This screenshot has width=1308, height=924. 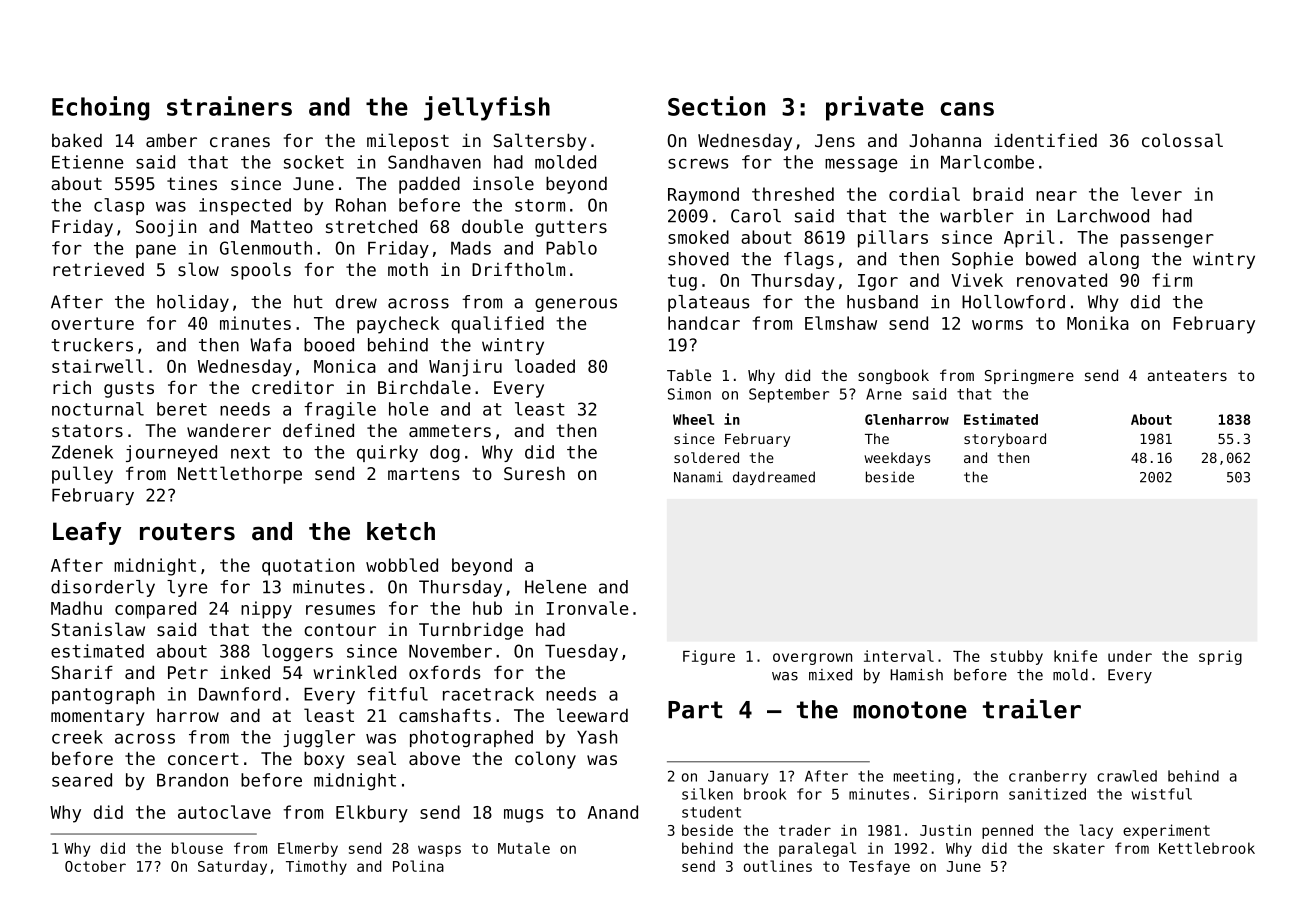 What do you see at coordinates (830, 675) in the screenshot?
I see `mixed` at bounding box center [830, 675].
